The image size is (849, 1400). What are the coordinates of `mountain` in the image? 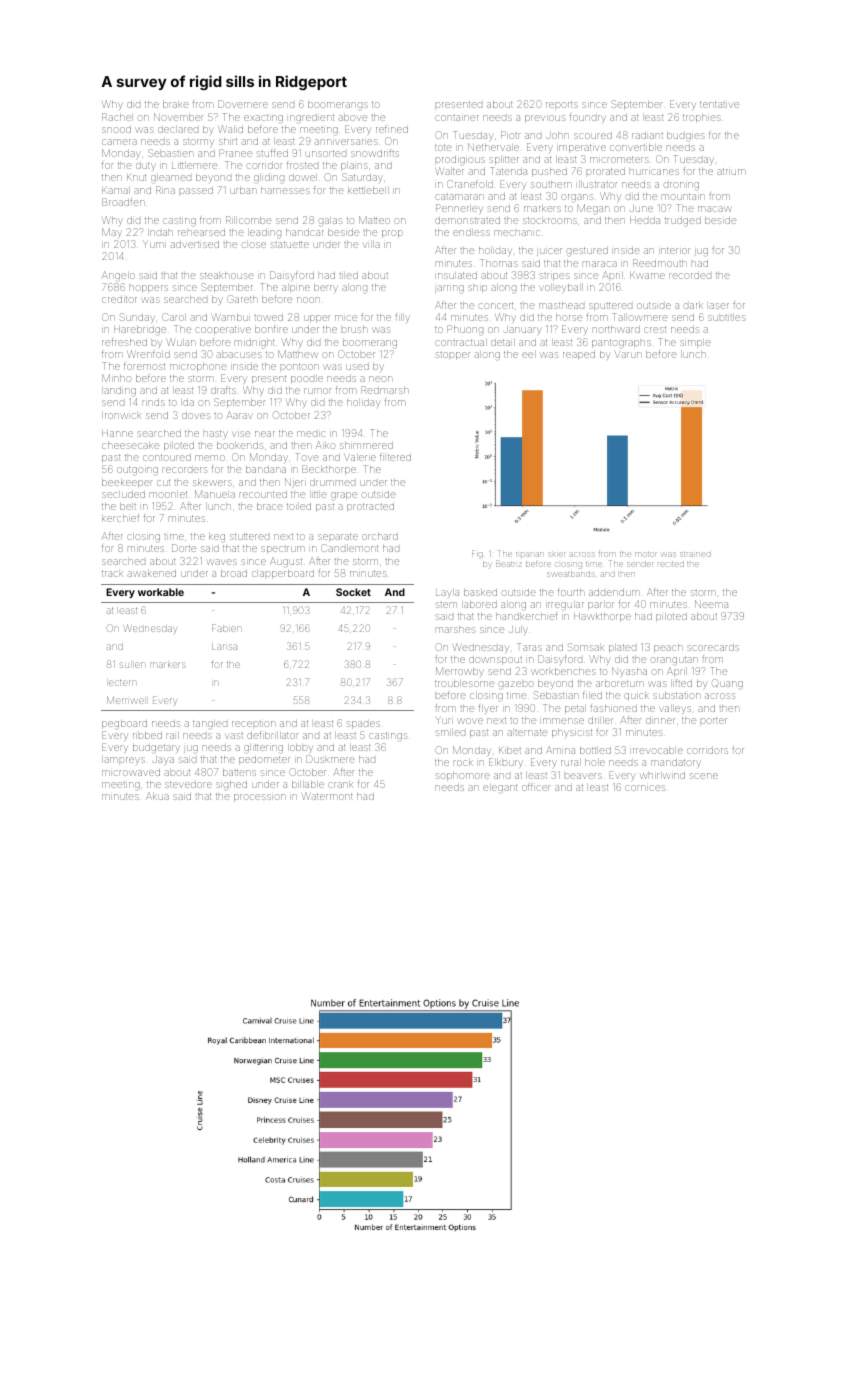 It's located at (683, 197).
